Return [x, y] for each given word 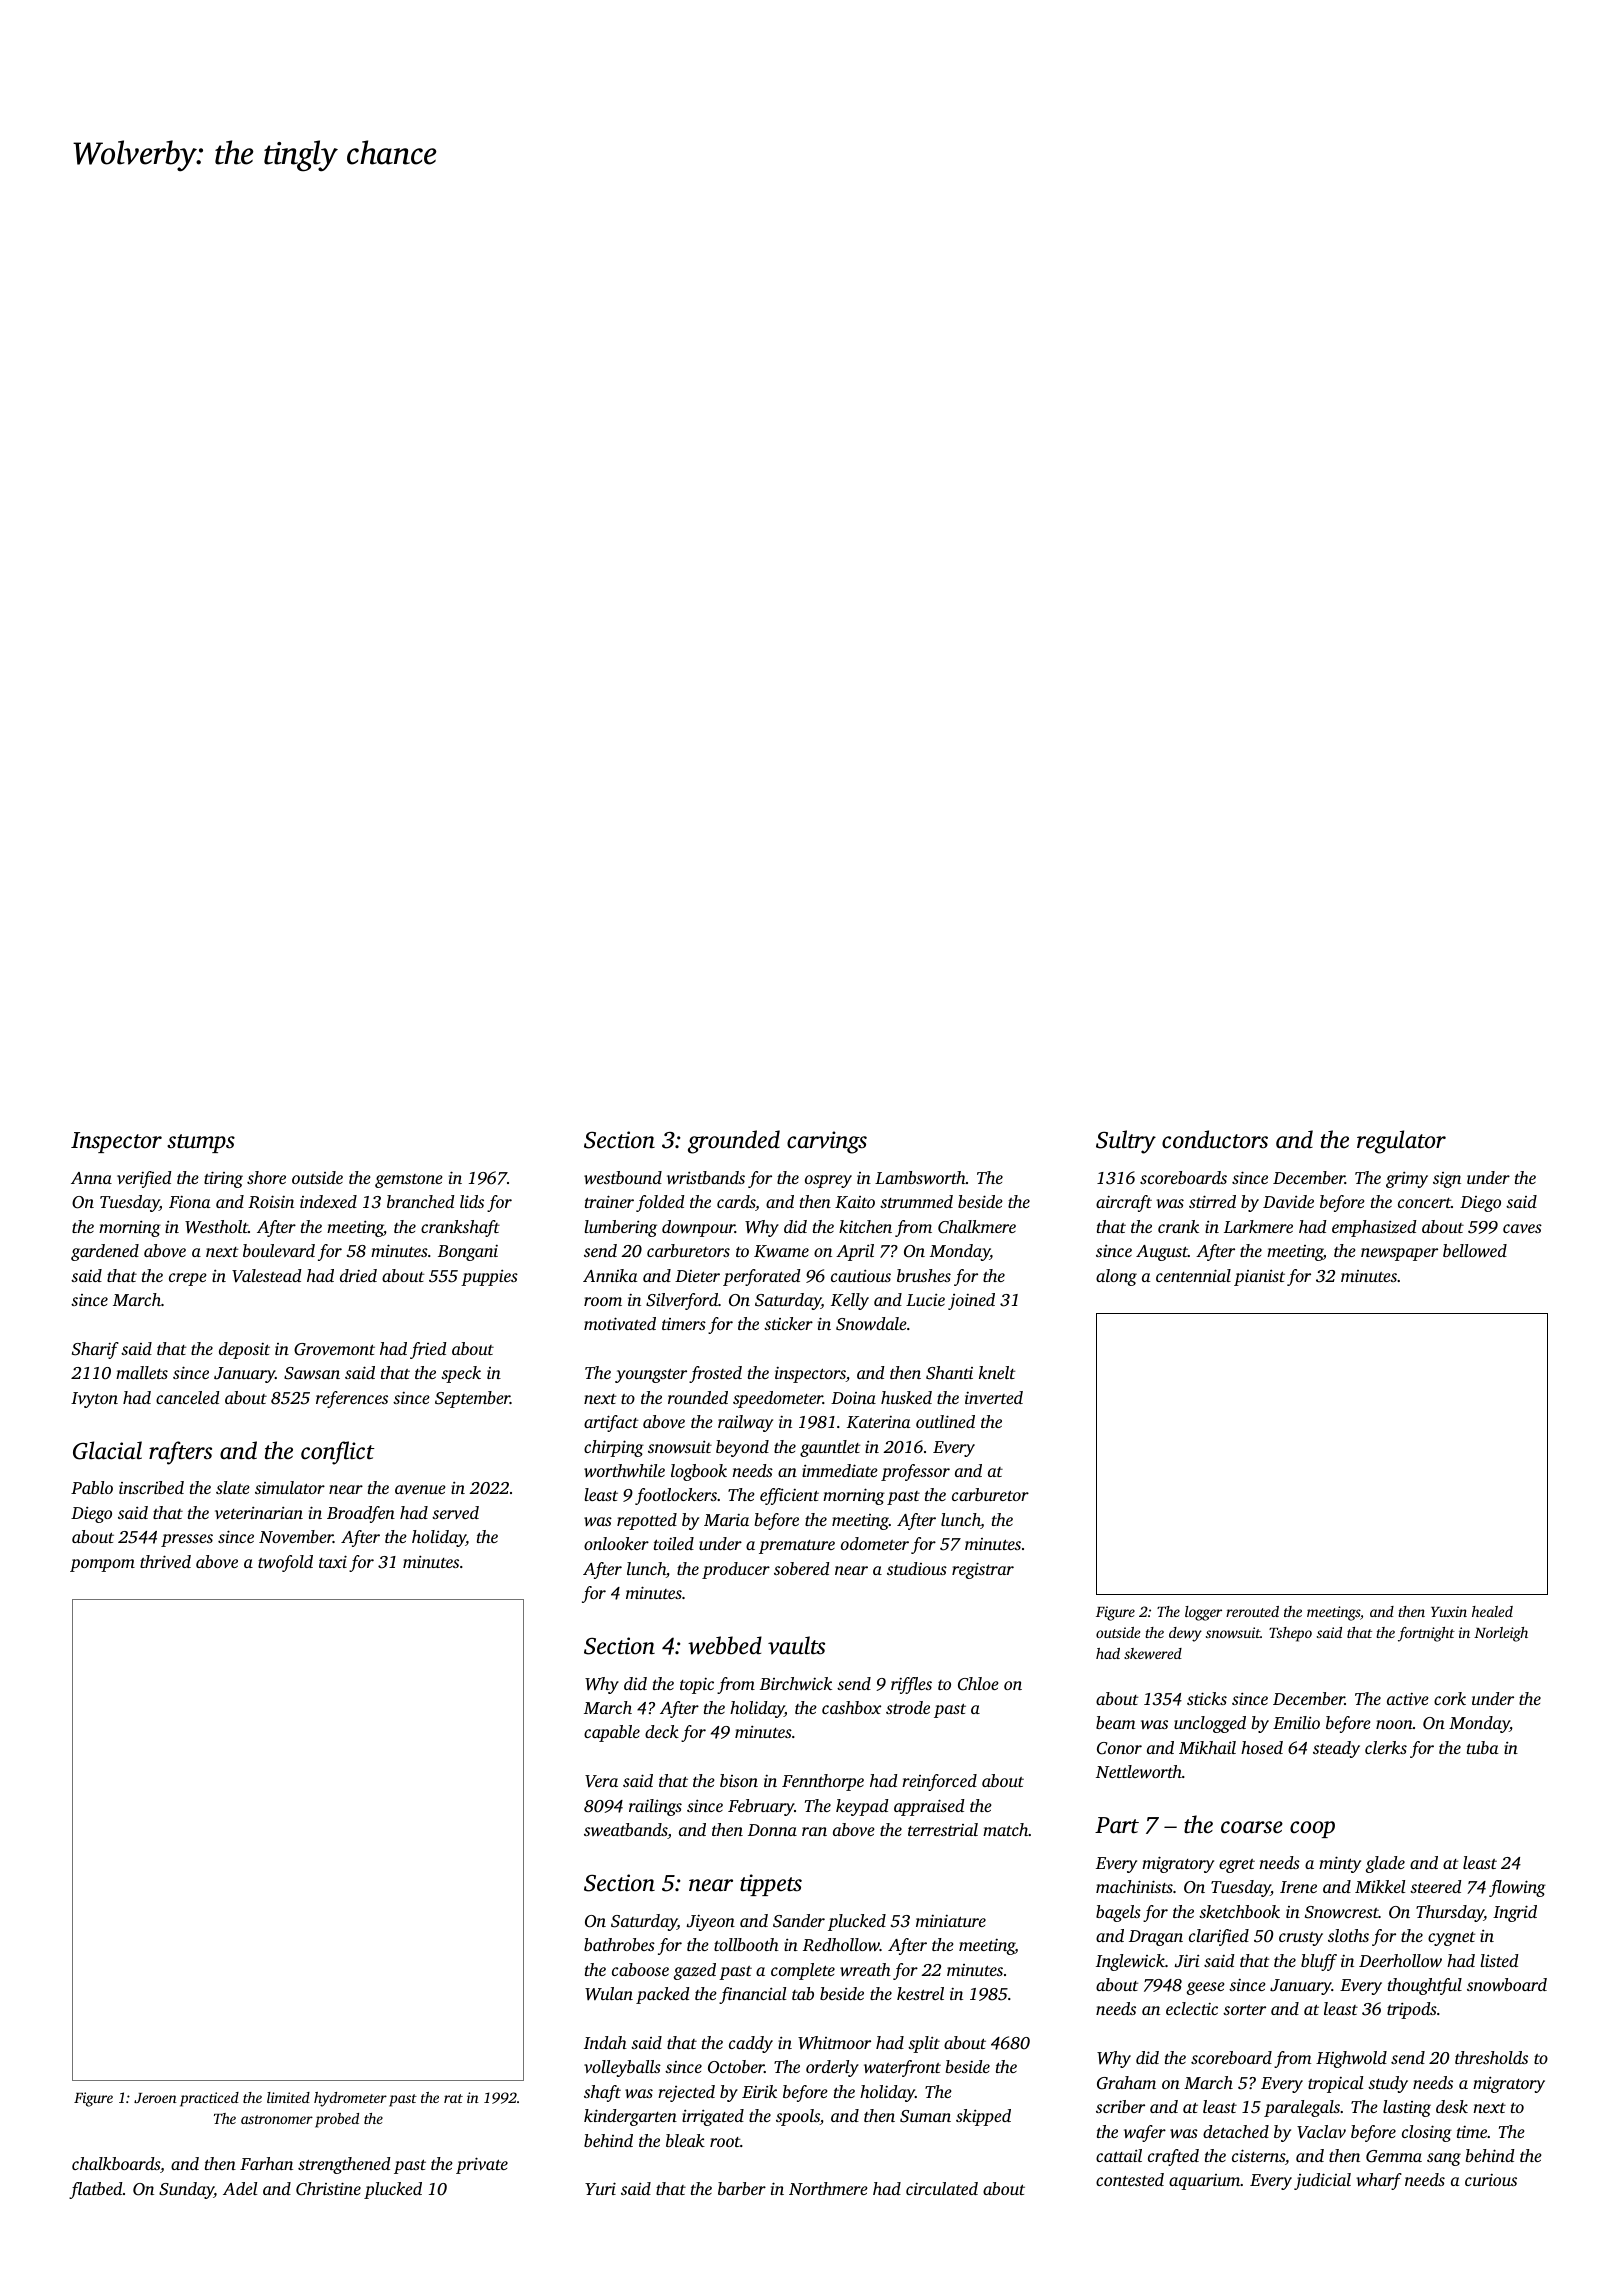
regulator [1401, 1142]
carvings [827, 1142]
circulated [942, 2188]
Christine [328, 2189]
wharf [1379, 2181]
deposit [244, 1350]
